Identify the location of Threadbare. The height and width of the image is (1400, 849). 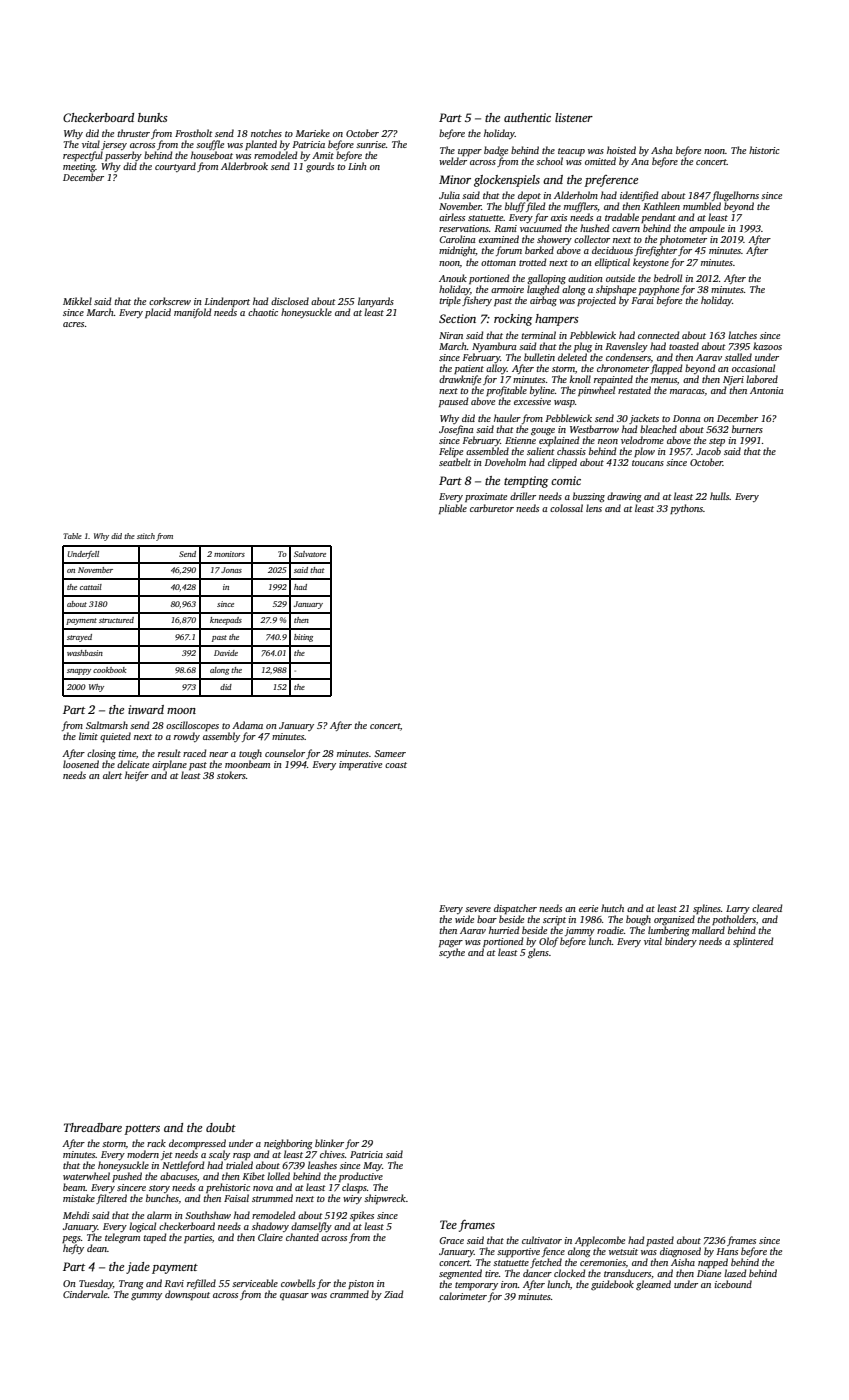
(93, 1127).
